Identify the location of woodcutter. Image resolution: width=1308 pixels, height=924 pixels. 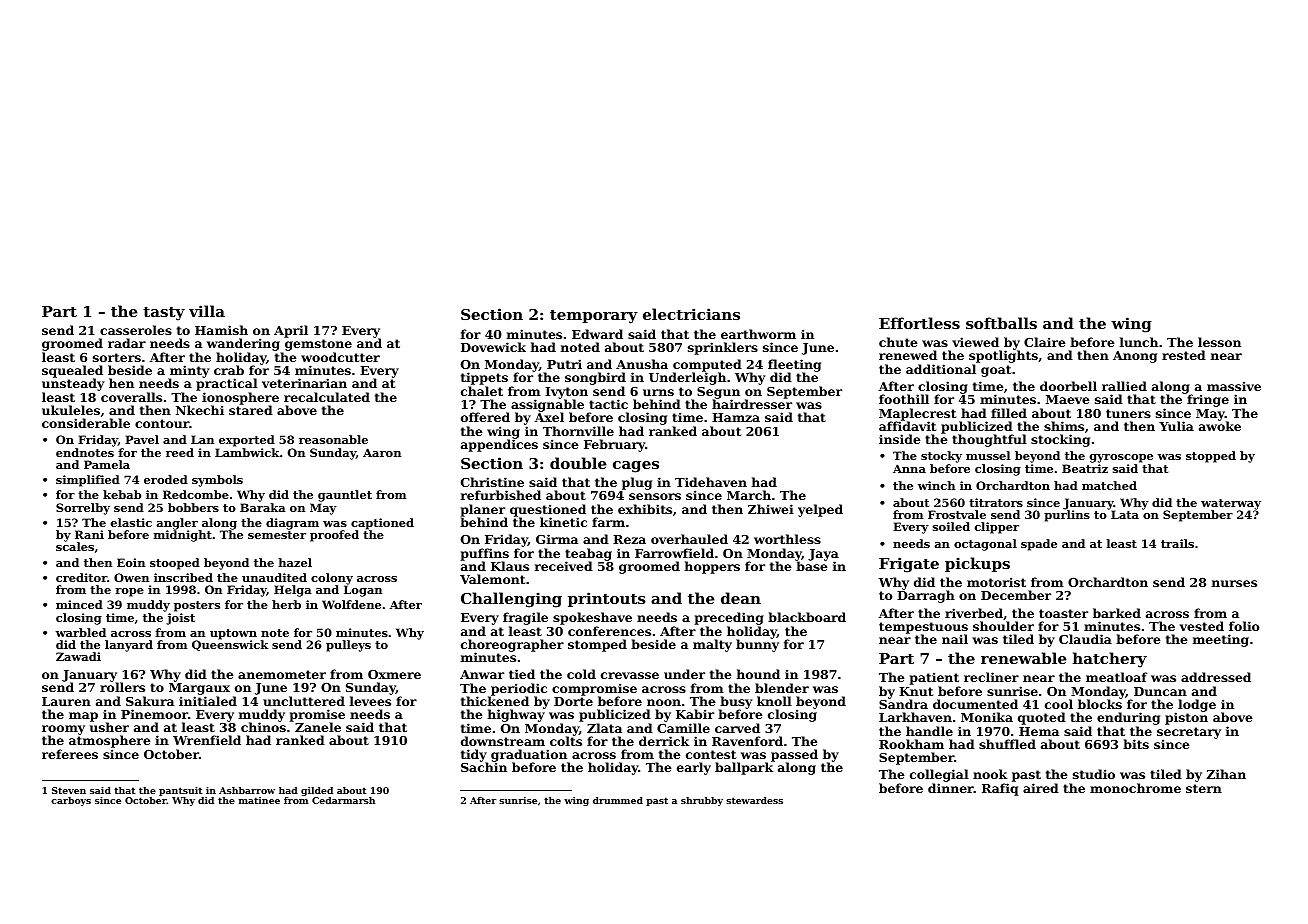
(340, 357).
